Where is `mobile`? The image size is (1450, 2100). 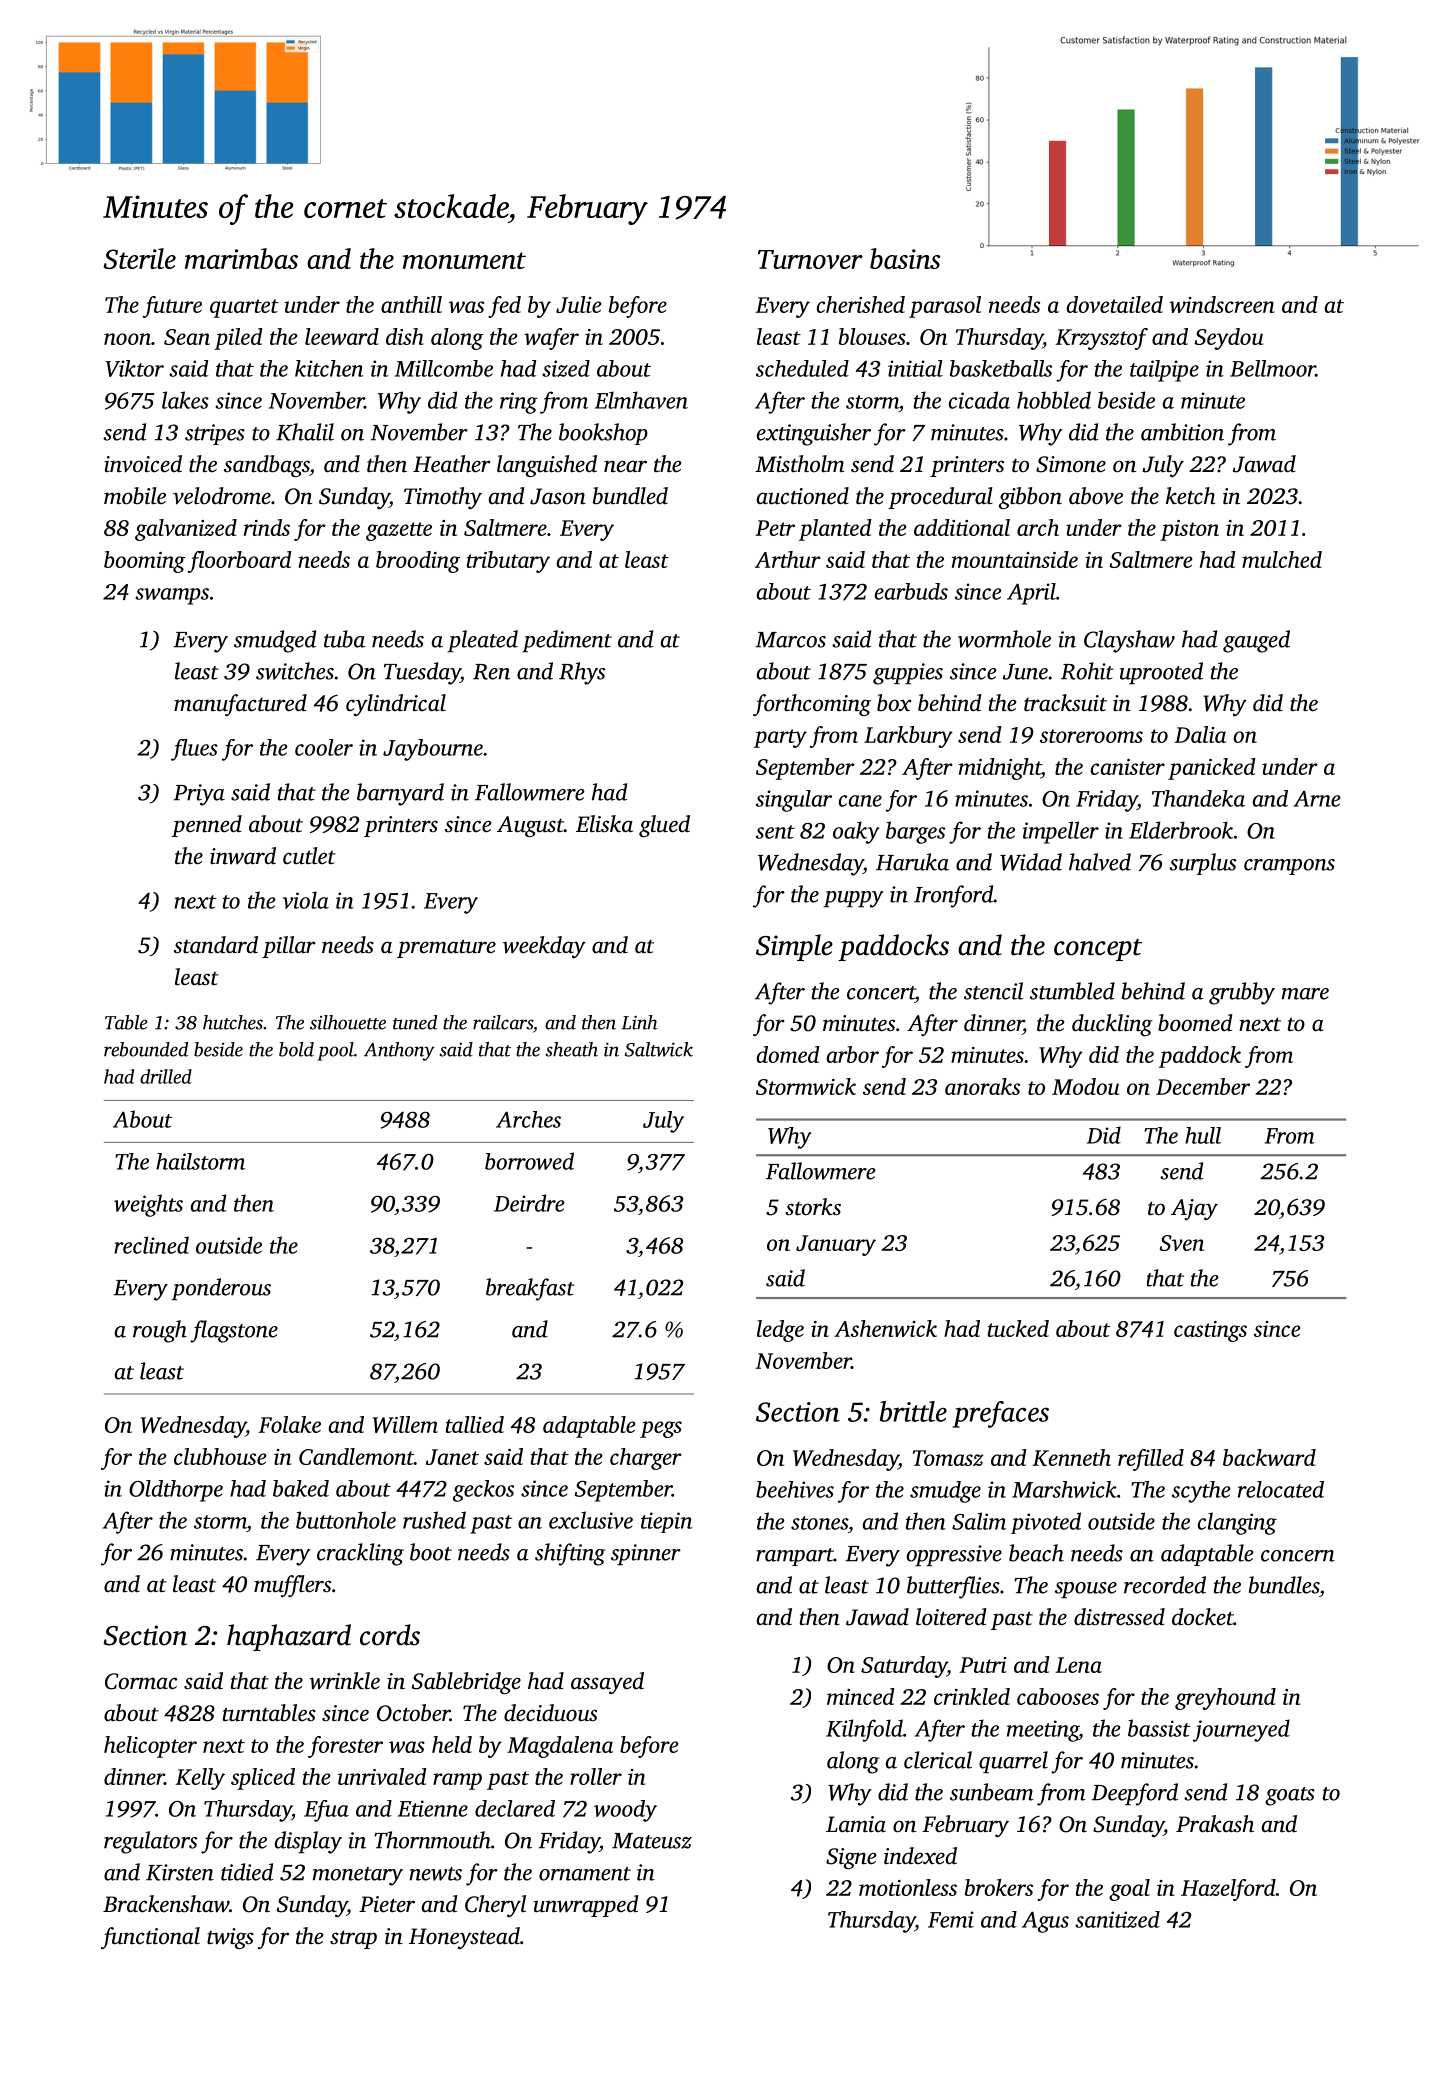
mobile is located at coordinates (135, 496).
